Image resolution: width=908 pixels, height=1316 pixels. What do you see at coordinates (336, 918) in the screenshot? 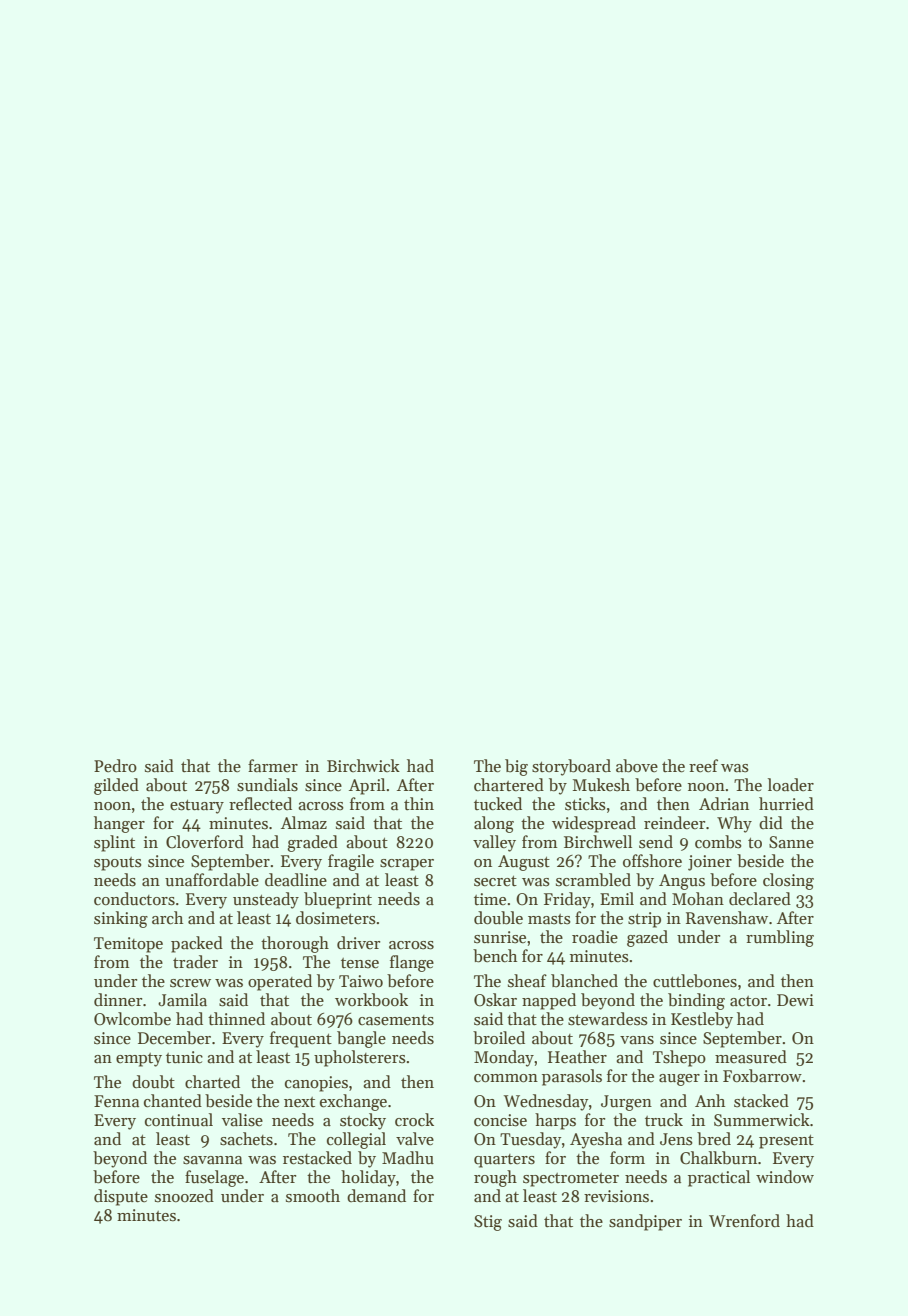
I see `dosimeters` at bounding box center [336, 918].
